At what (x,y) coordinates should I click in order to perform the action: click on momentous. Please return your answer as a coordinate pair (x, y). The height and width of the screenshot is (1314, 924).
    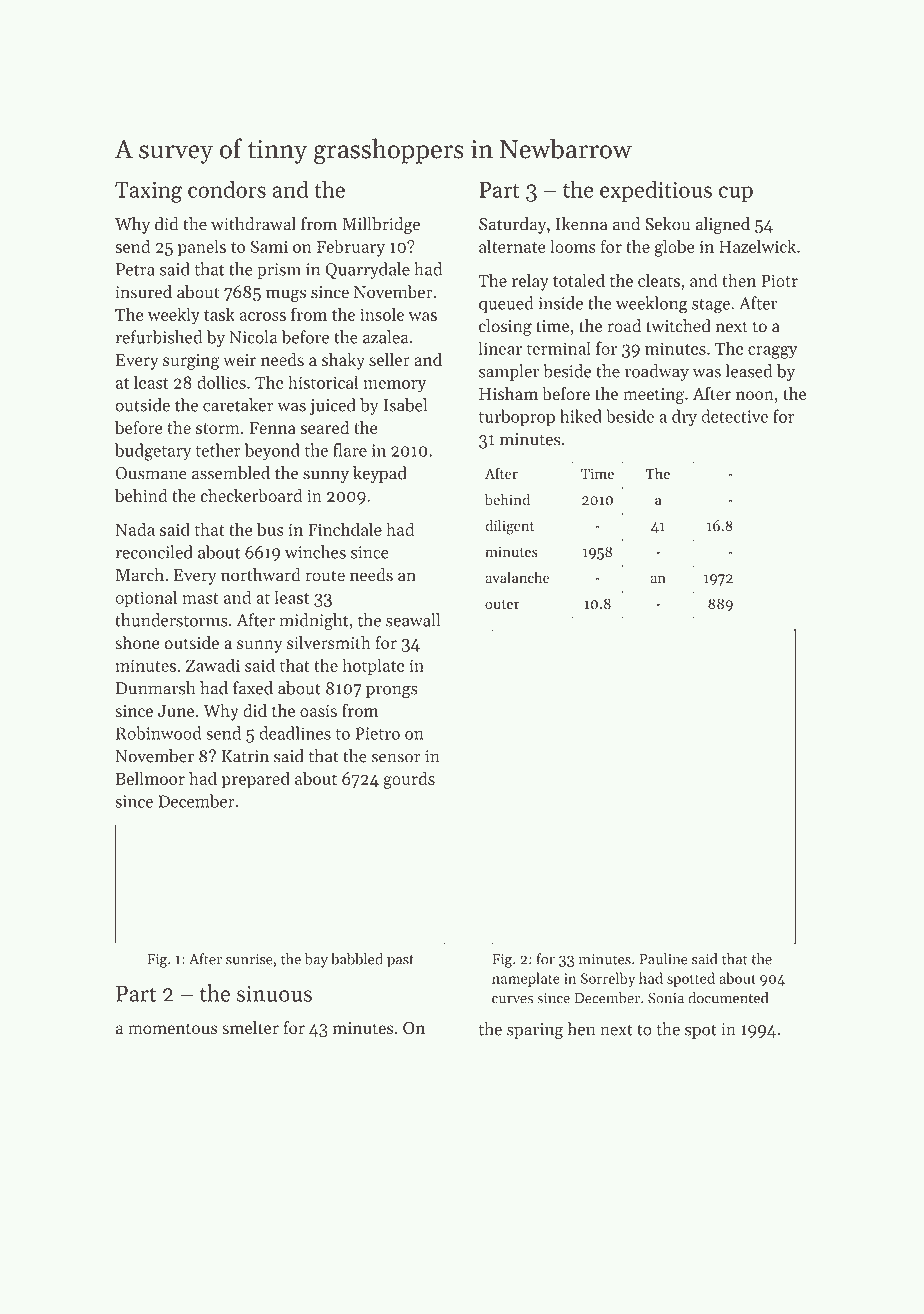
    Looking at the image, I should click on (173, 1029).
